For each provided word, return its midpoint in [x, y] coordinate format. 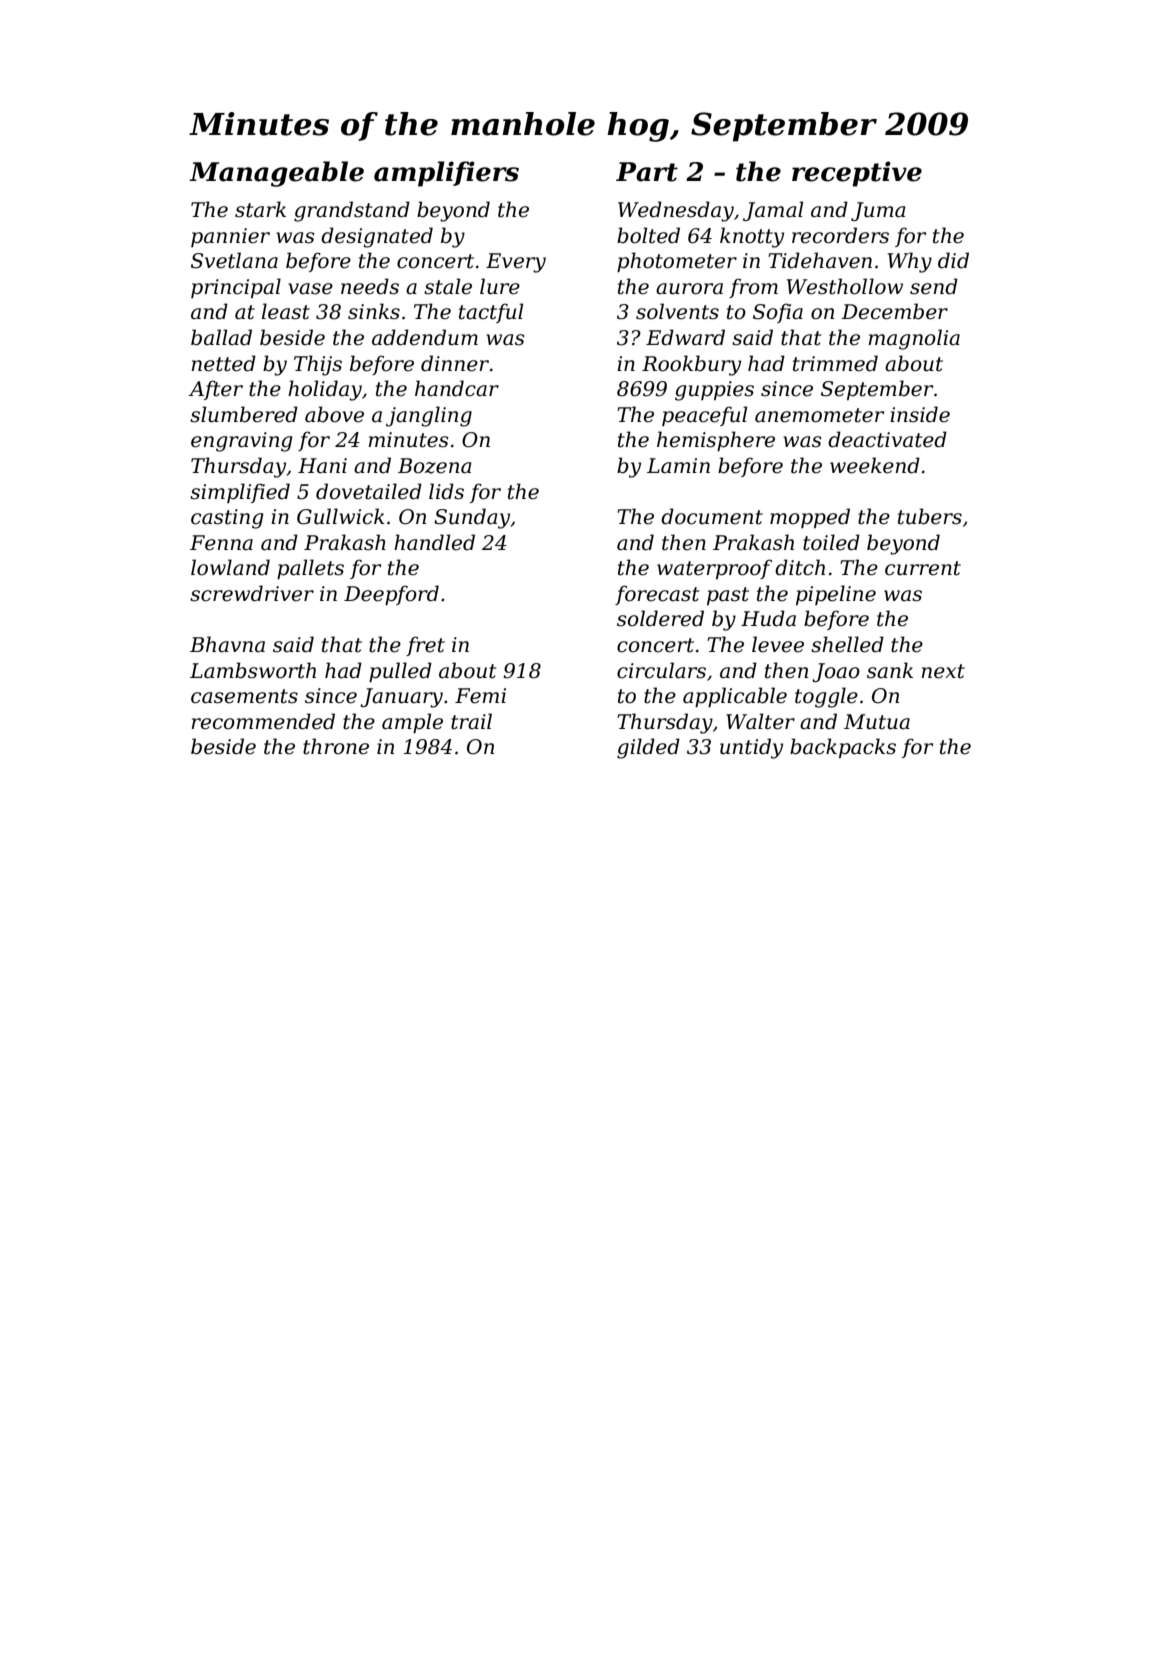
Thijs [318, 365]
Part [647, 172]
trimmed [835, 363]
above [334, 414]
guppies [714, 391]
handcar [457, 388]
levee [778, 644]
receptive [857, 174]
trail [471, 721]
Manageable [276, 174]
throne [336, 746]
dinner [455, 363]
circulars [661, 670]
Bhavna [227, 644]
